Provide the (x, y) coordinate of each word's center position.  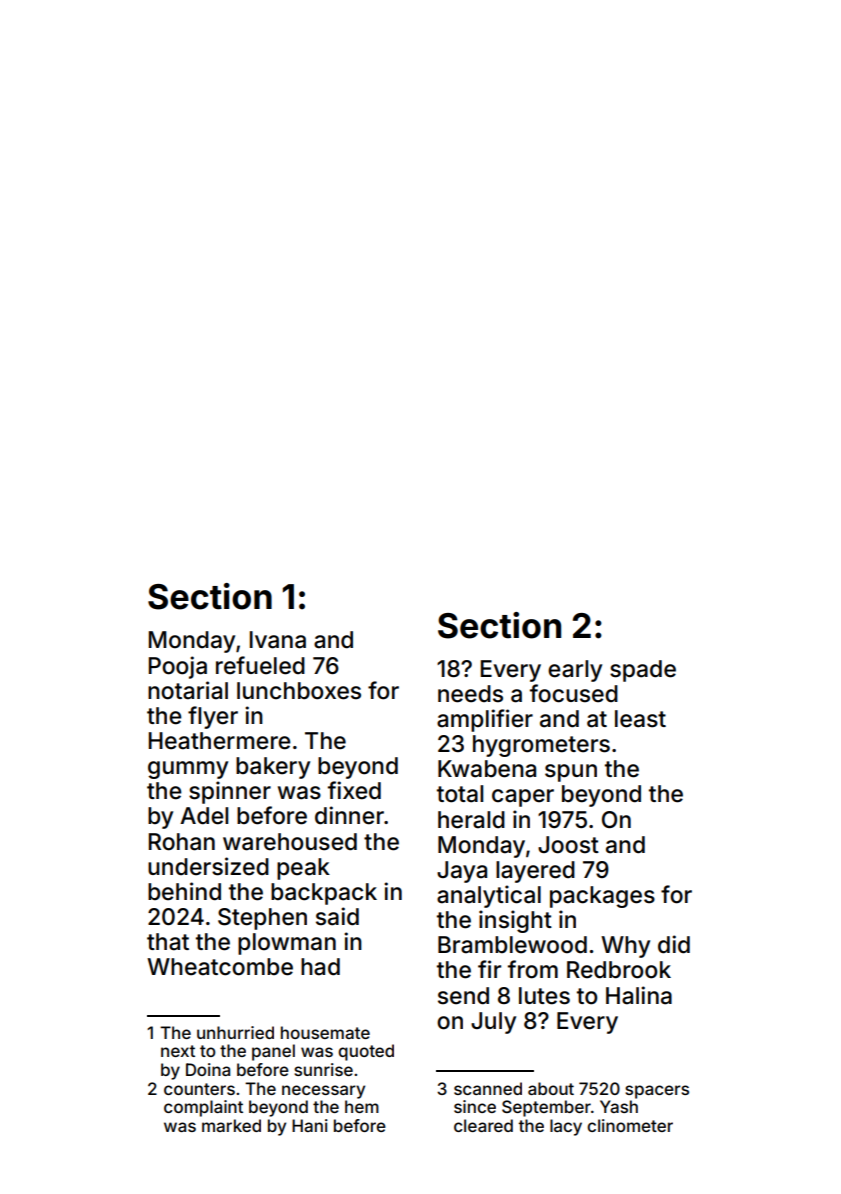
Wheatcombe (220, 967)
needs (470, 694)
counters (199, 1089)
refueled (260, 665)
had (320, 967)
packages (602, 897)
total (460, 794)
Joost (568, 845)
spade (643, 671)
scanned (488, 1088)
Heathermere (219, 741)
